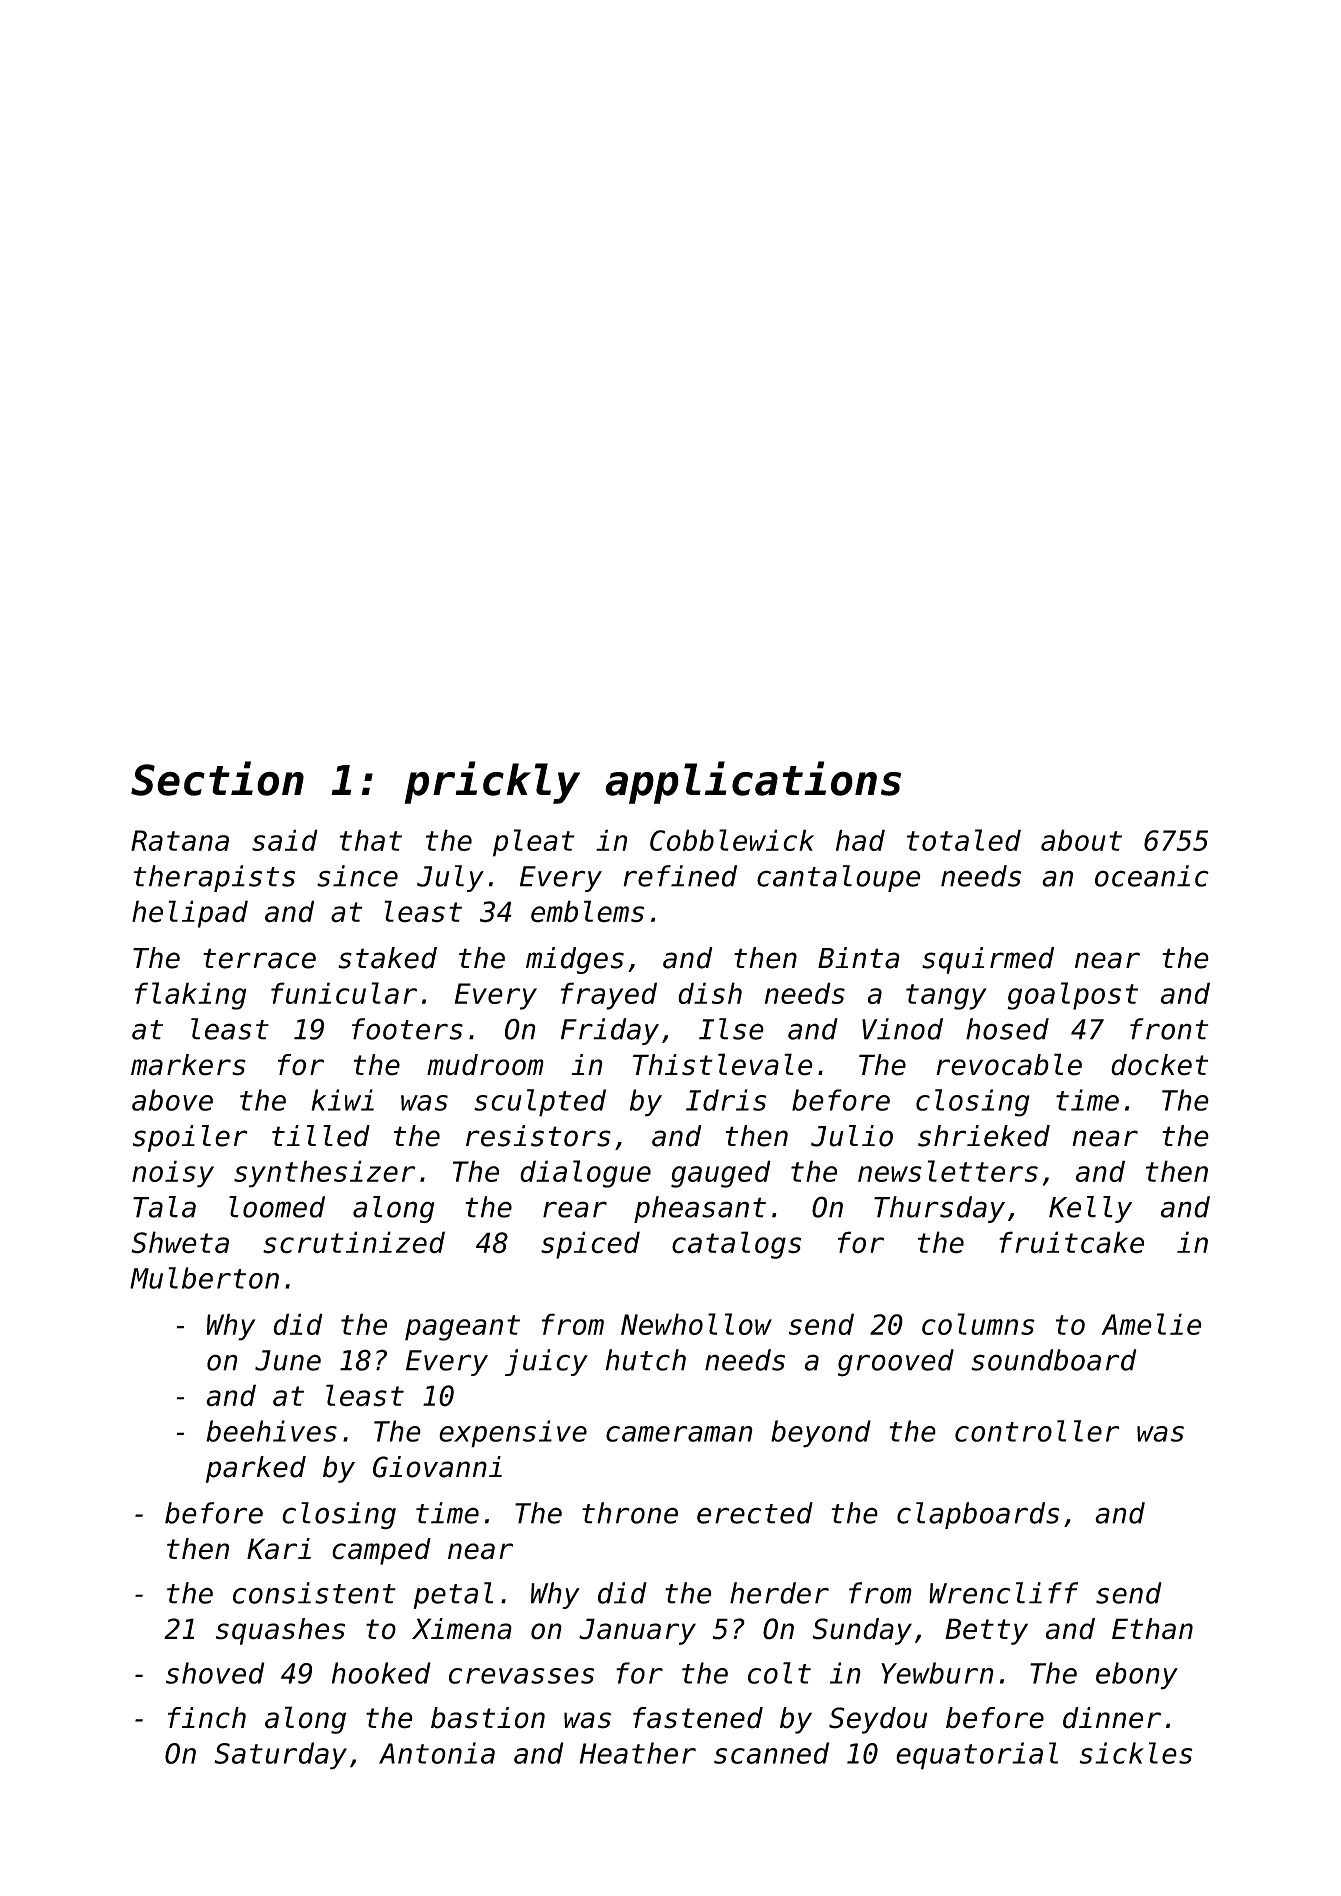 The image size is (1341, 1896). Describe the element at coordinates (1081, 840) in the image. I see `about` at that location.
